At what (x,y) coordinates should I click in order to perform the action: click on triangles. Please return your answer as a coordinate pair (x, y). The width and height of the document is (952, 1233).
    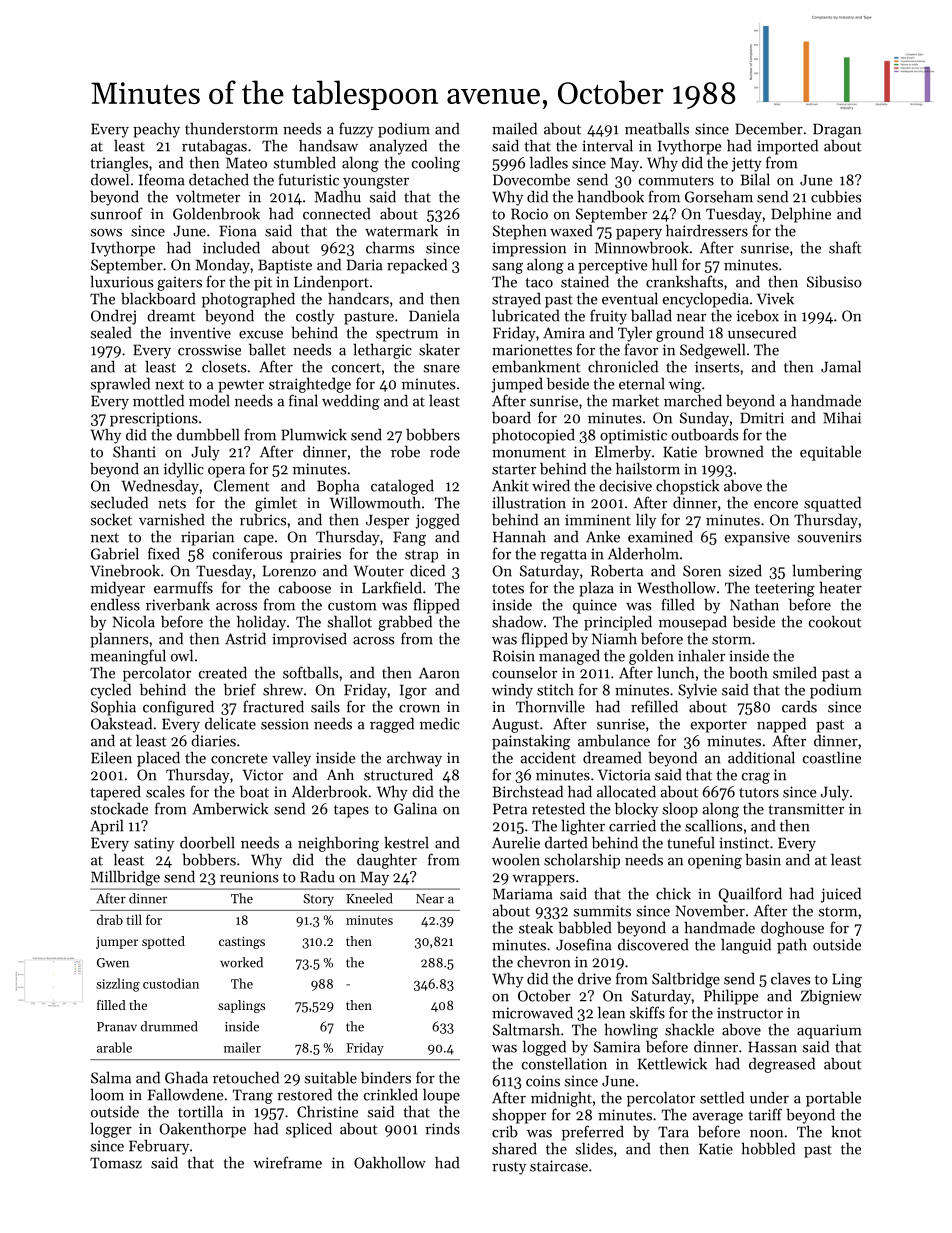
    Looking at the image, I should click on (119, 164).
